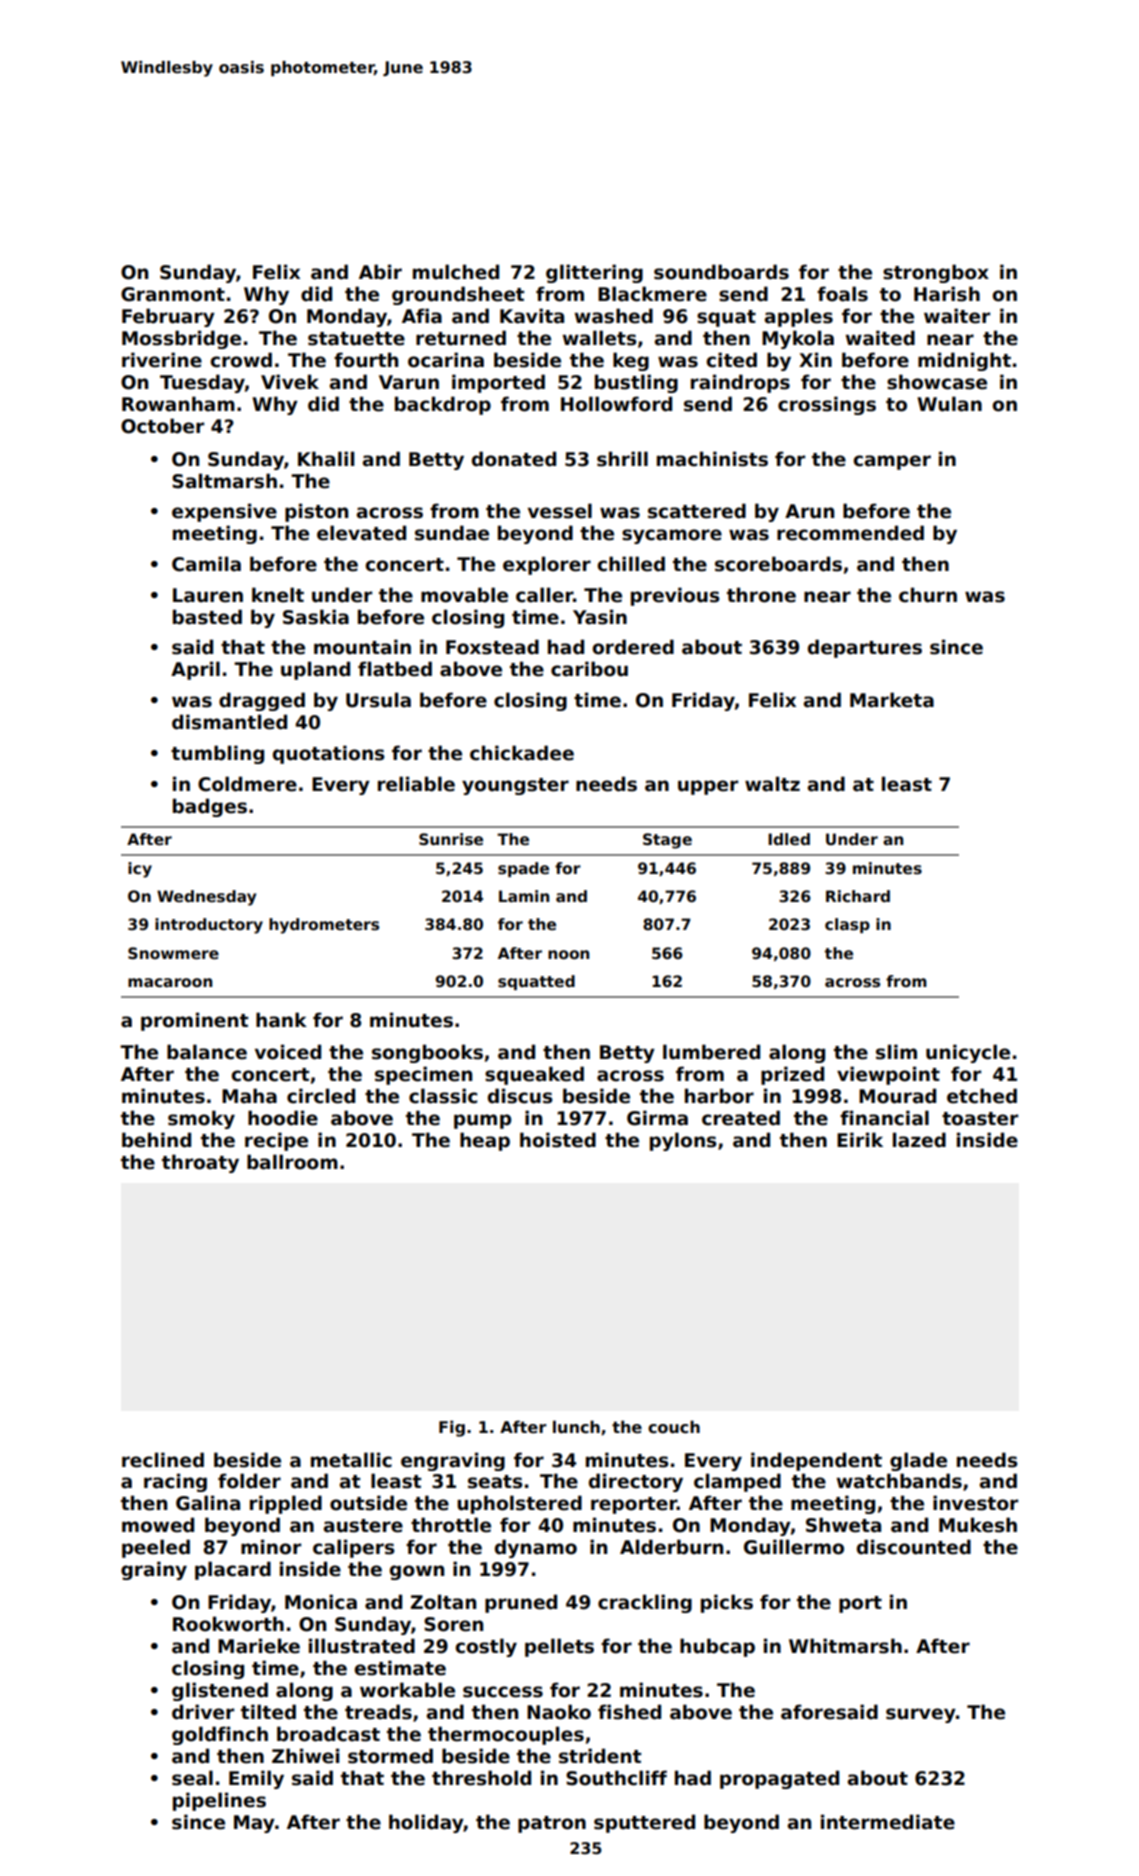  I want to click on placard, so click(233, 1570).
